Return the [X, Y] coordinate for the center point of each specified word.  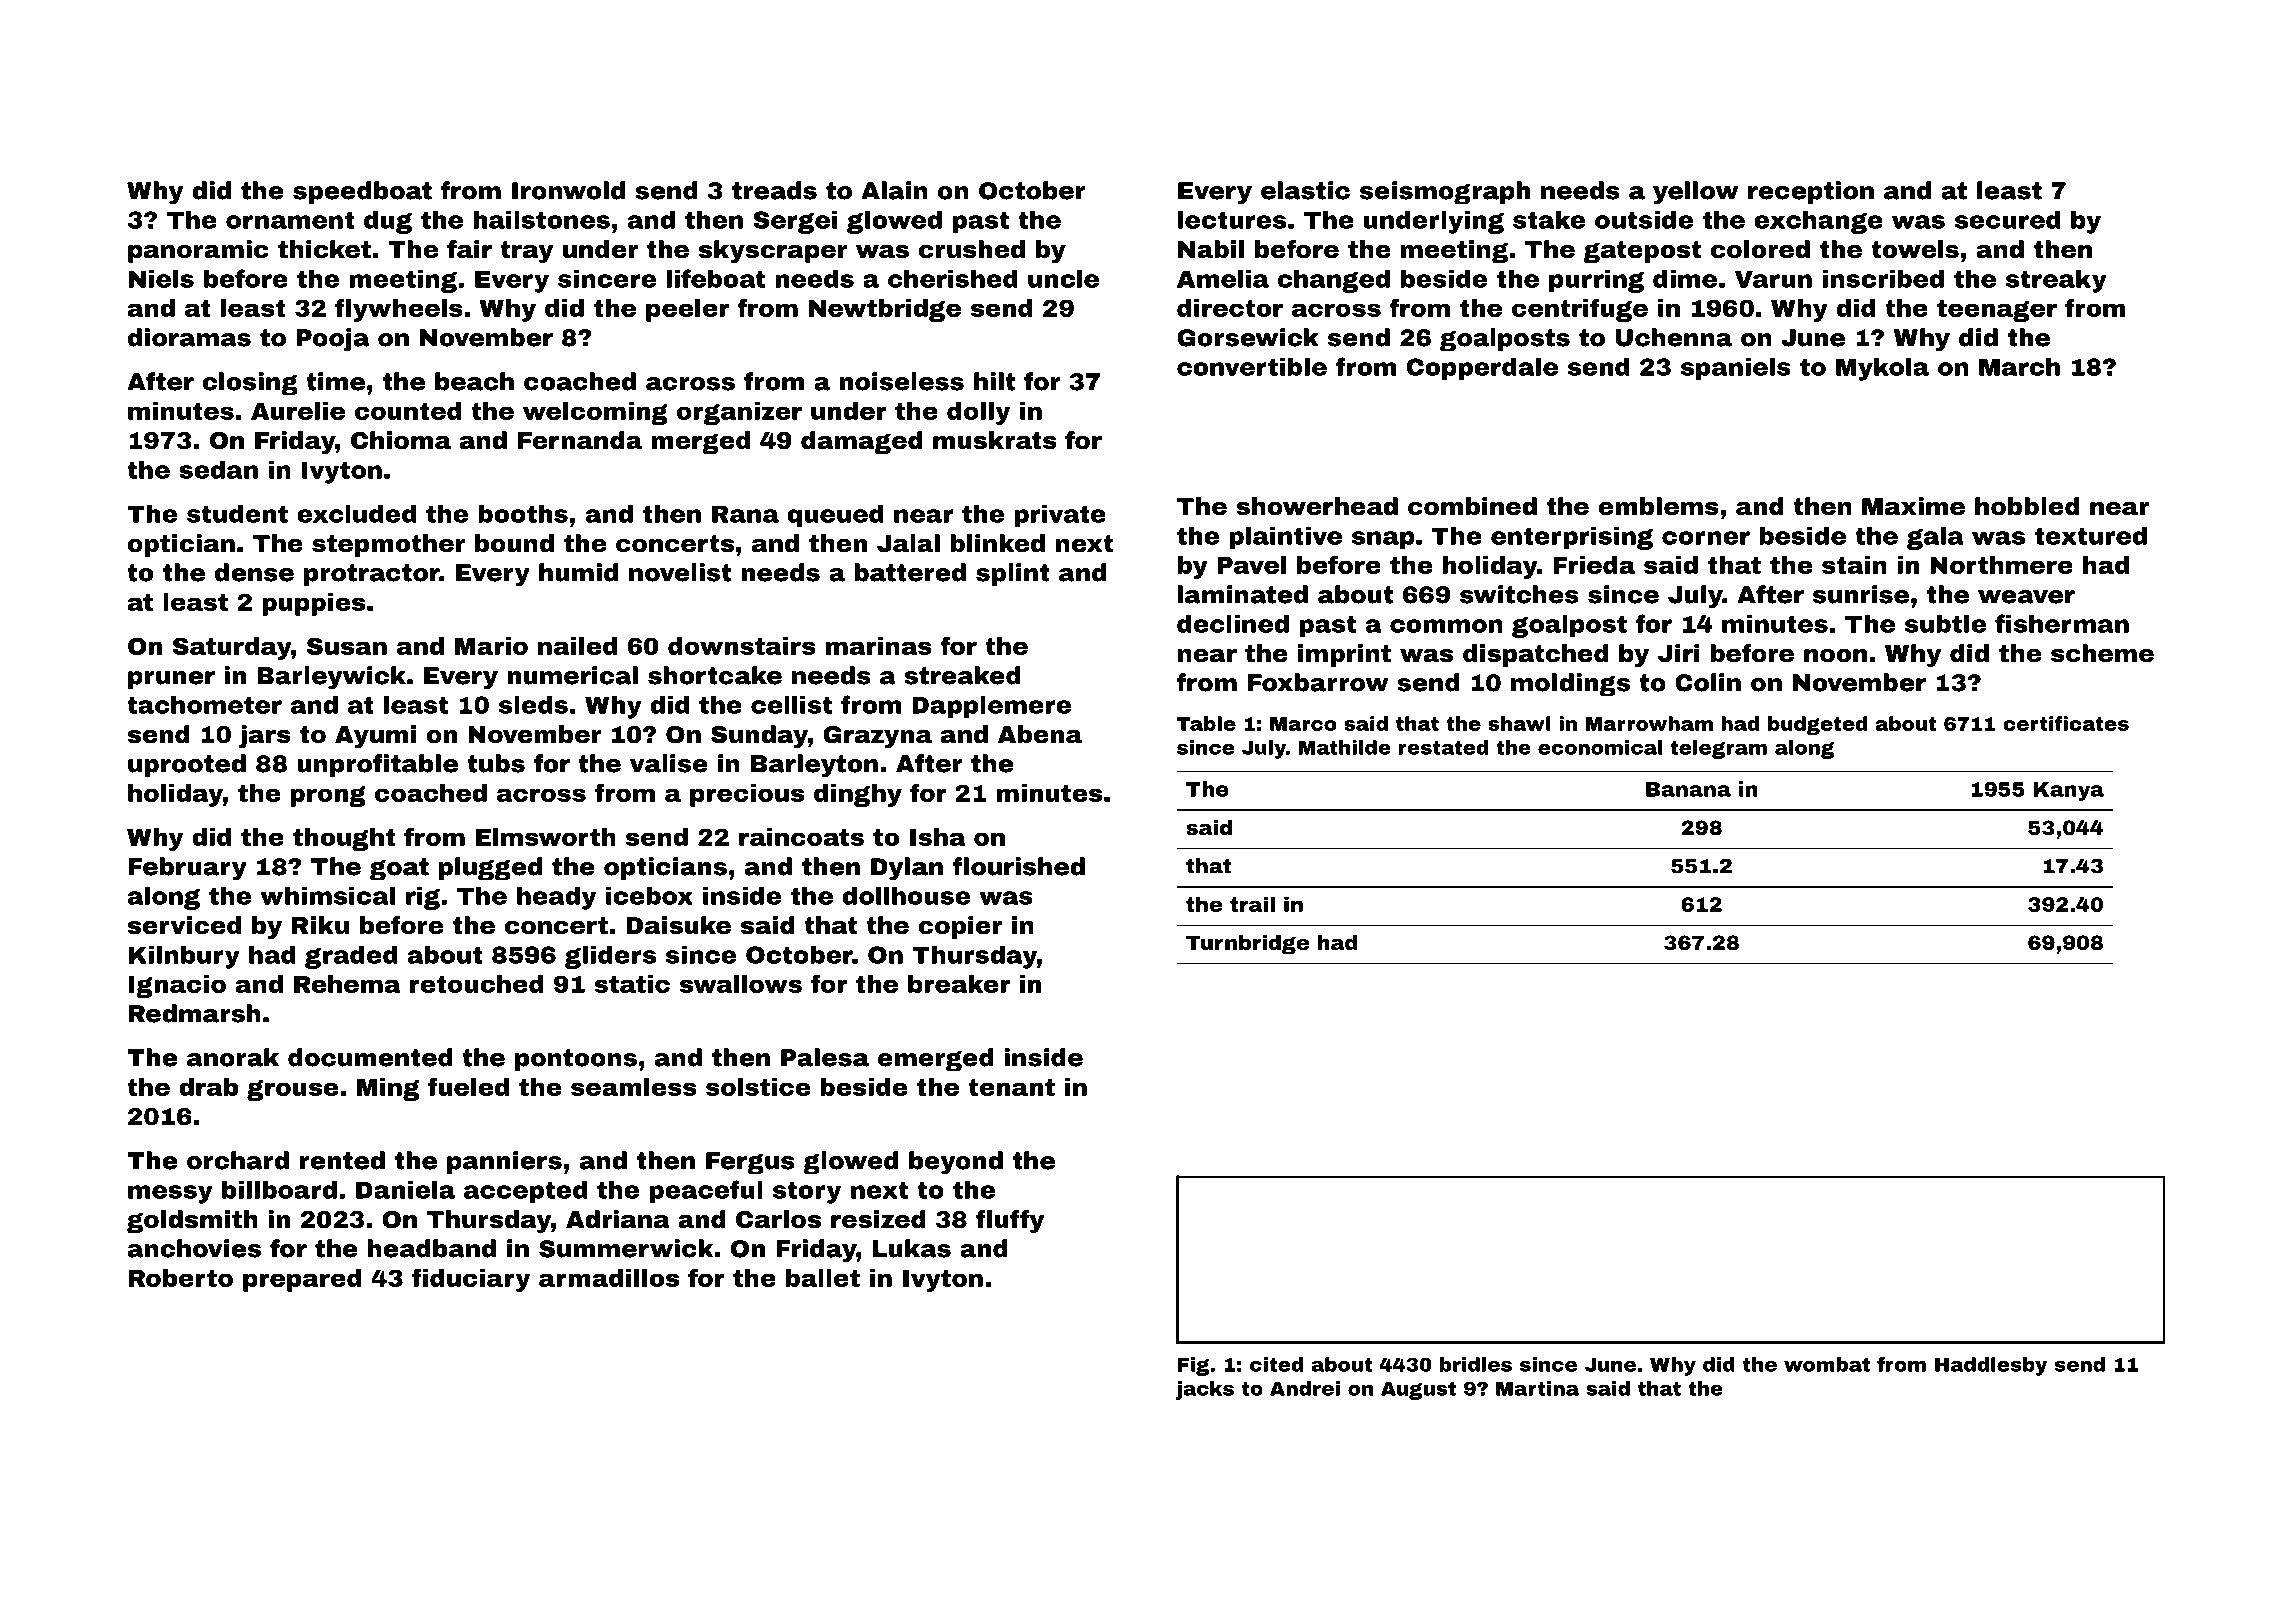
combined [1472, 506]
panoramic [198, 251]
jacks [1204, 1390]
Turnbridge [1247, 945]
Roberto [181, 1278]
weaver [2026, 597]
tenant [1011, 1087]
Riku [320, 925]
